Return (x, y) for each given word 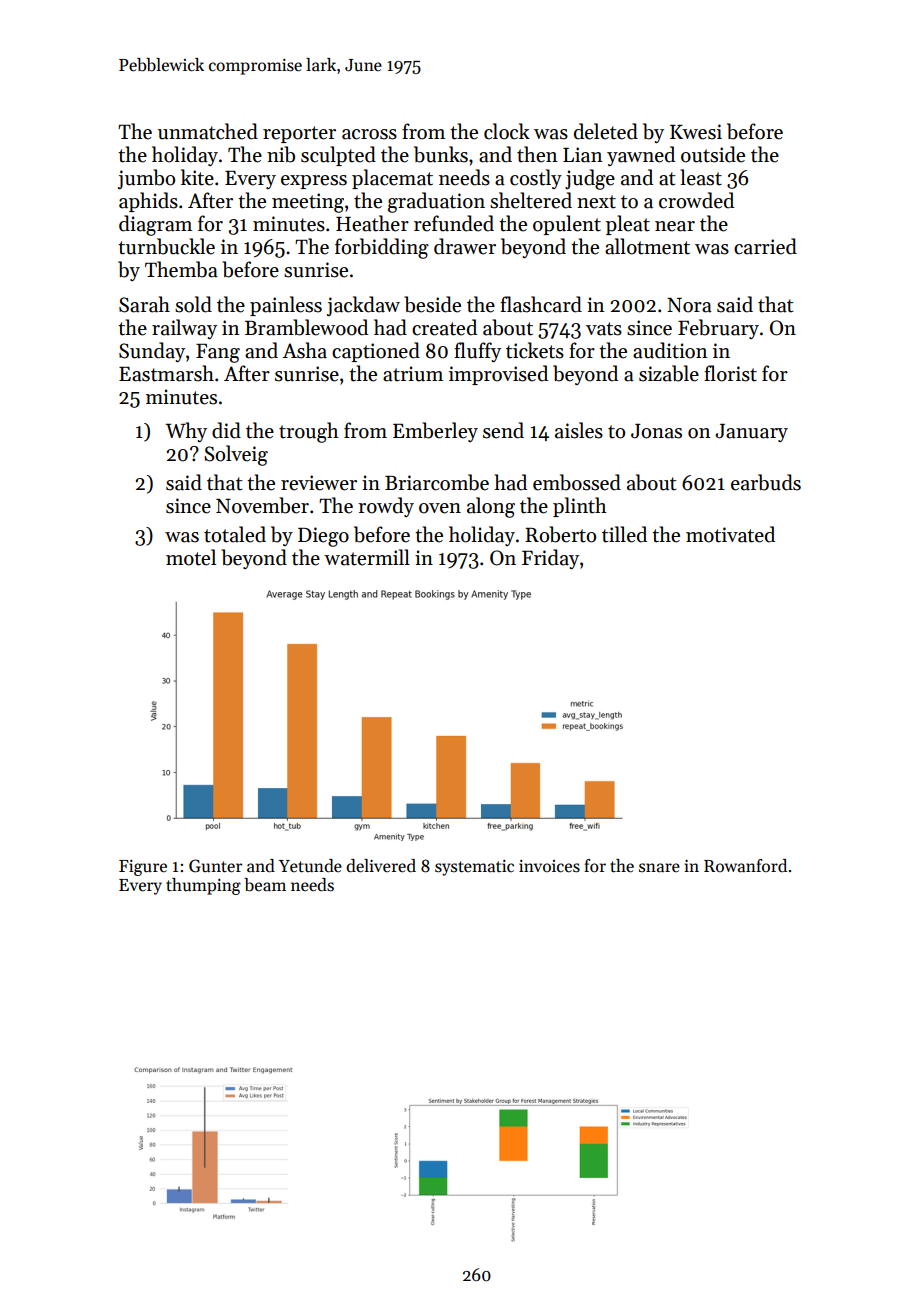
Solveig (236, 455)
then (537, 154)
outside (713, 154)
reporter (299, 134)
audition (670, 350)
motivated (730, 534)
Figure (143, 868)
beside (432, 304)
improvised (498, 375)
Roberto (560, 534)
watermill (367, 557)
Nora (689, 305)
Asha (304, 350)
